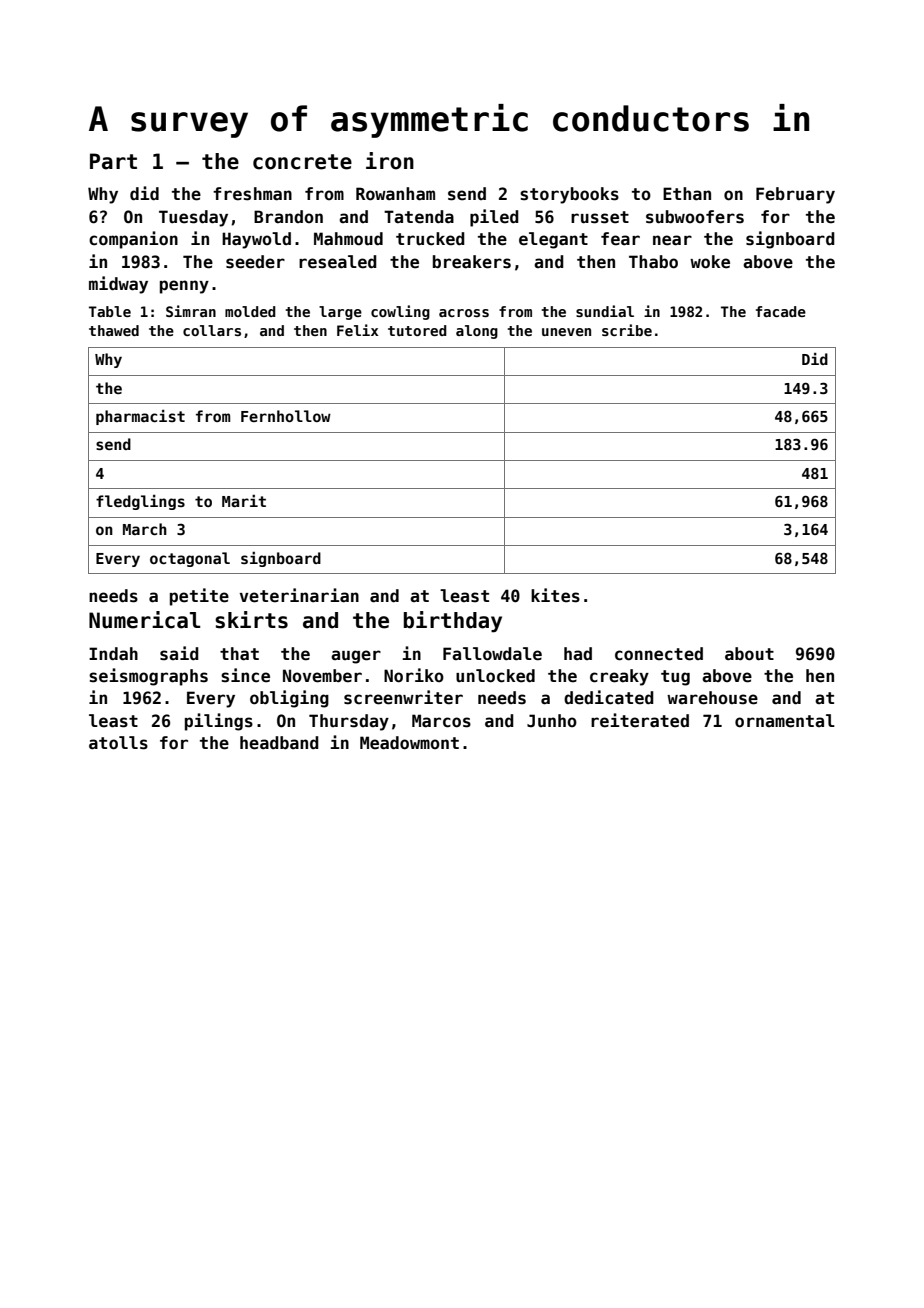 Image resolution: width=924 pixels, height=1308 pixels. Describe the element at coordinates (140, 417) in the screenshot. I see `pharmacist` at that location.
